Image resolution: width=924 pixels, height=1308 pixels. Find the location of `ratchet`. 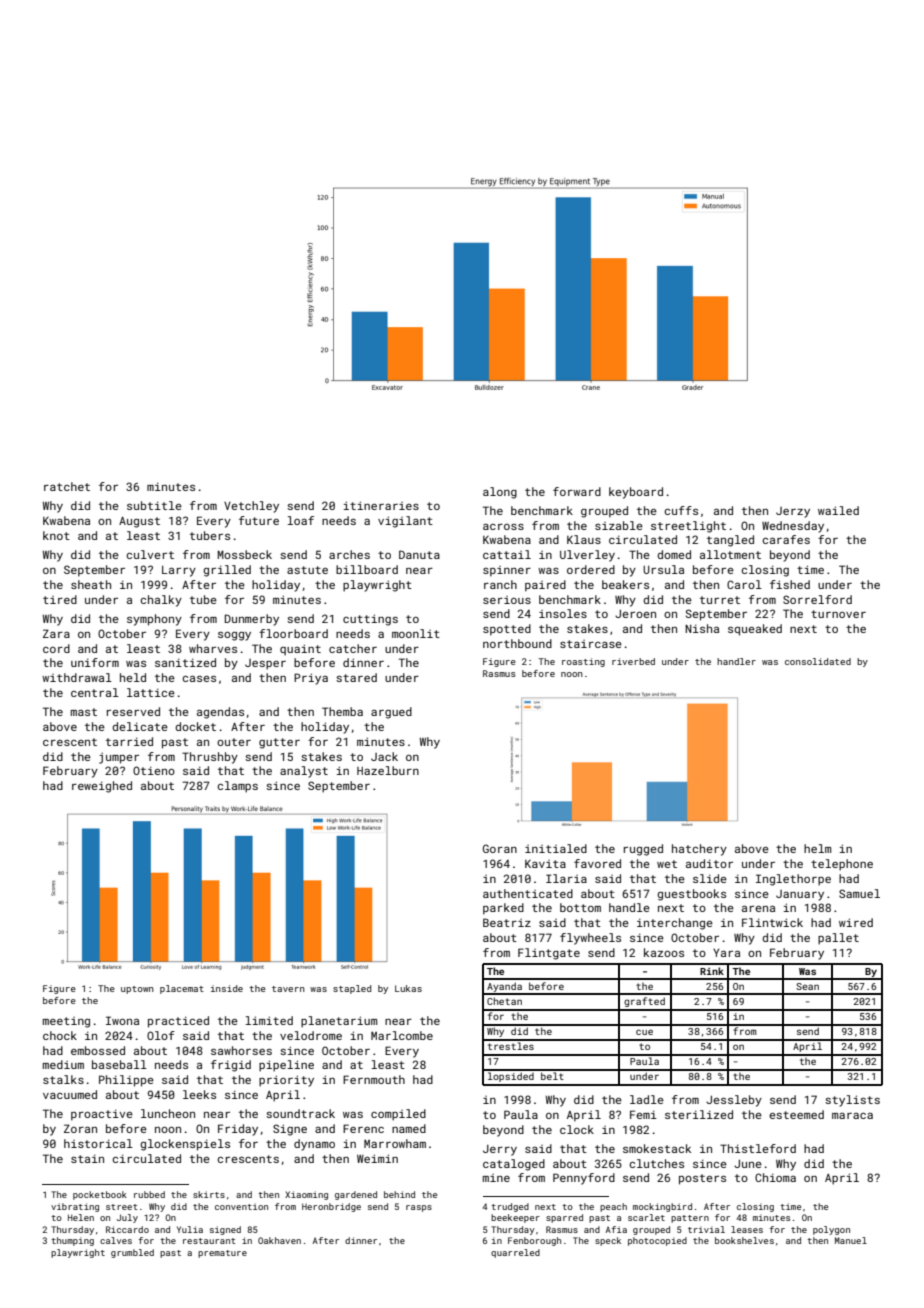

ratchet is located at coordinates (67, 486).
